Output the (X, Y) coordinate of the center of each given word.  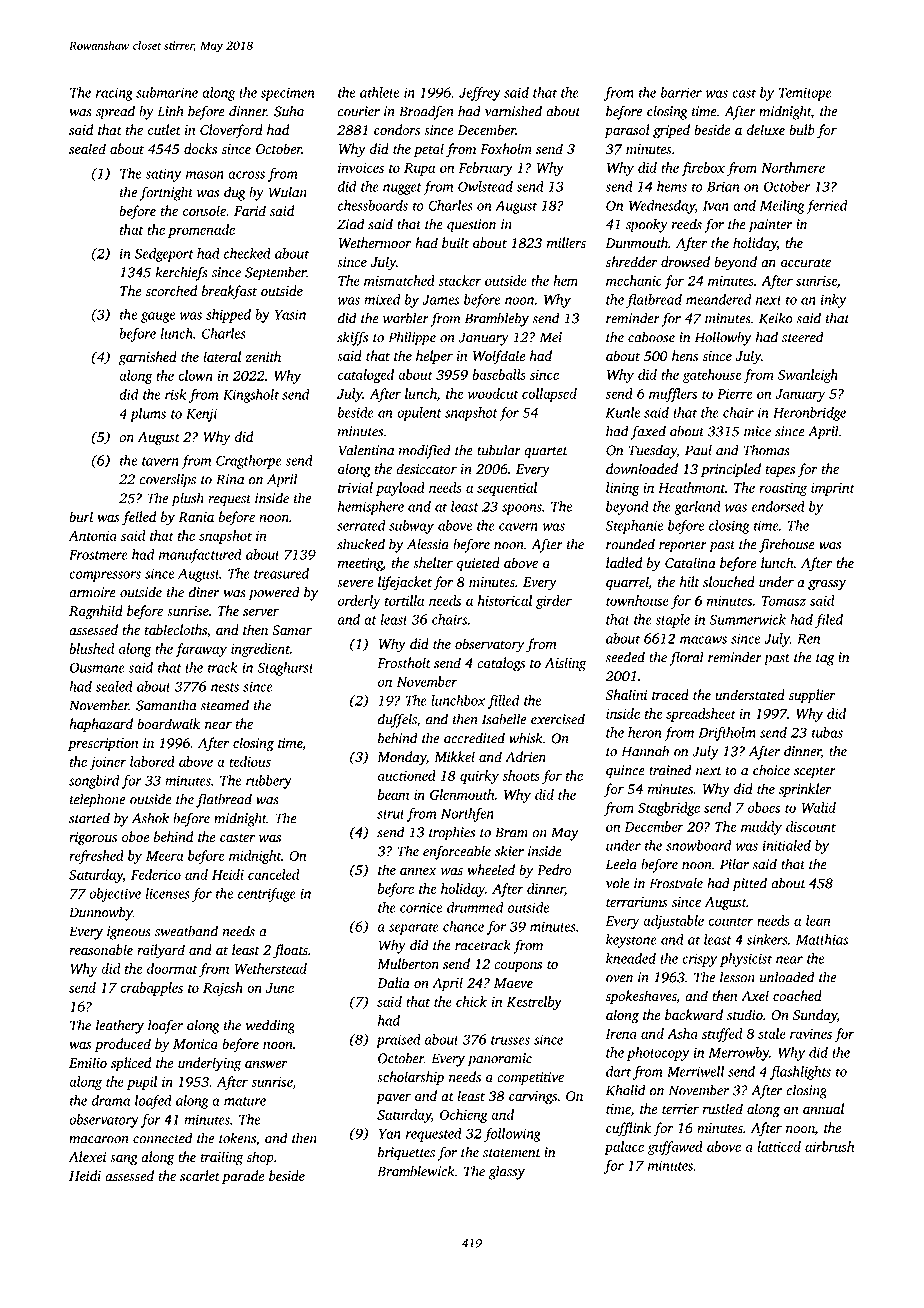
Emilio (88, 1062)
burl (81, 516)
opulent (419, 414)
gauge (158, 317)
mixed (382, 299)
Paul (698, 450)
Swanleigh (808, 376)
